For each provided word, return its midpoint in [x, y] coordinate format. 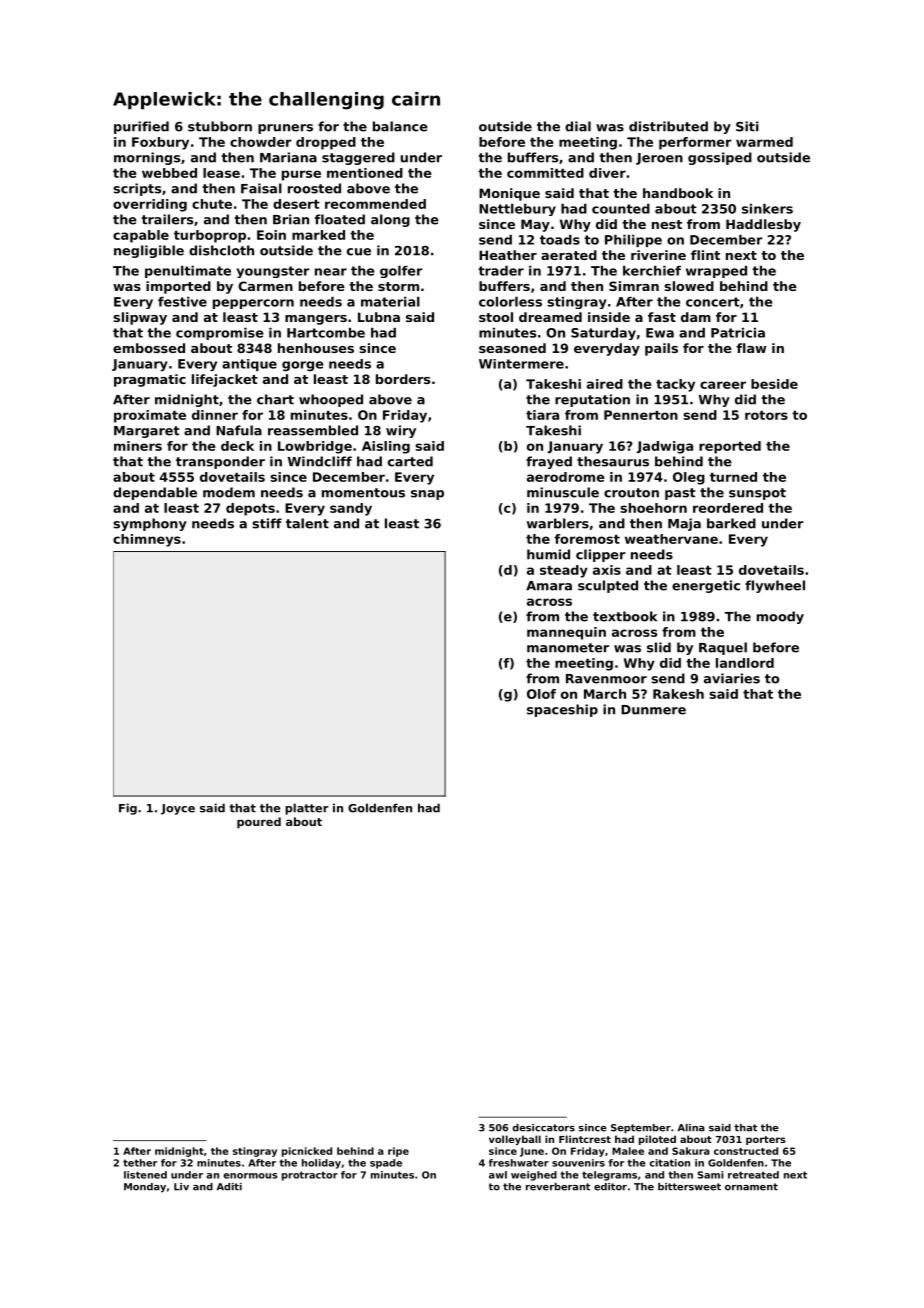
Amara [549, 586]
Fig [128, 809]
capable [141, 236]
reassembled [313, 430]
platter [307, 809]
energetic [706, 586]
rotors [766, 415]
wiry [401, 431]
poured [259, 823]
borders [403, 379]
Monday [145, 1188]
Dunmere [653, 710]
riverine [658, 255]
